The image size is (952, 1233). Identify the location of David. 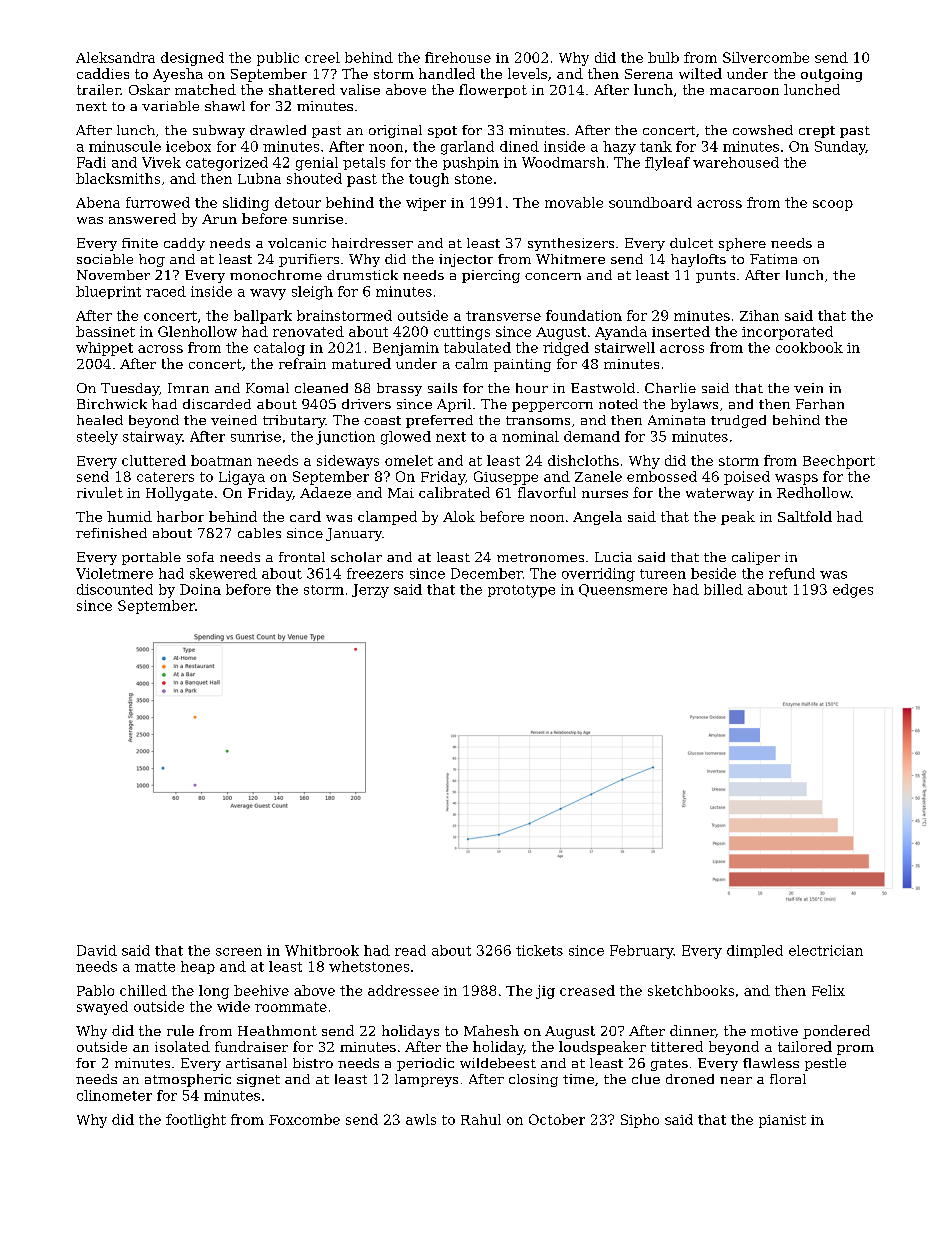
(97, 950).
